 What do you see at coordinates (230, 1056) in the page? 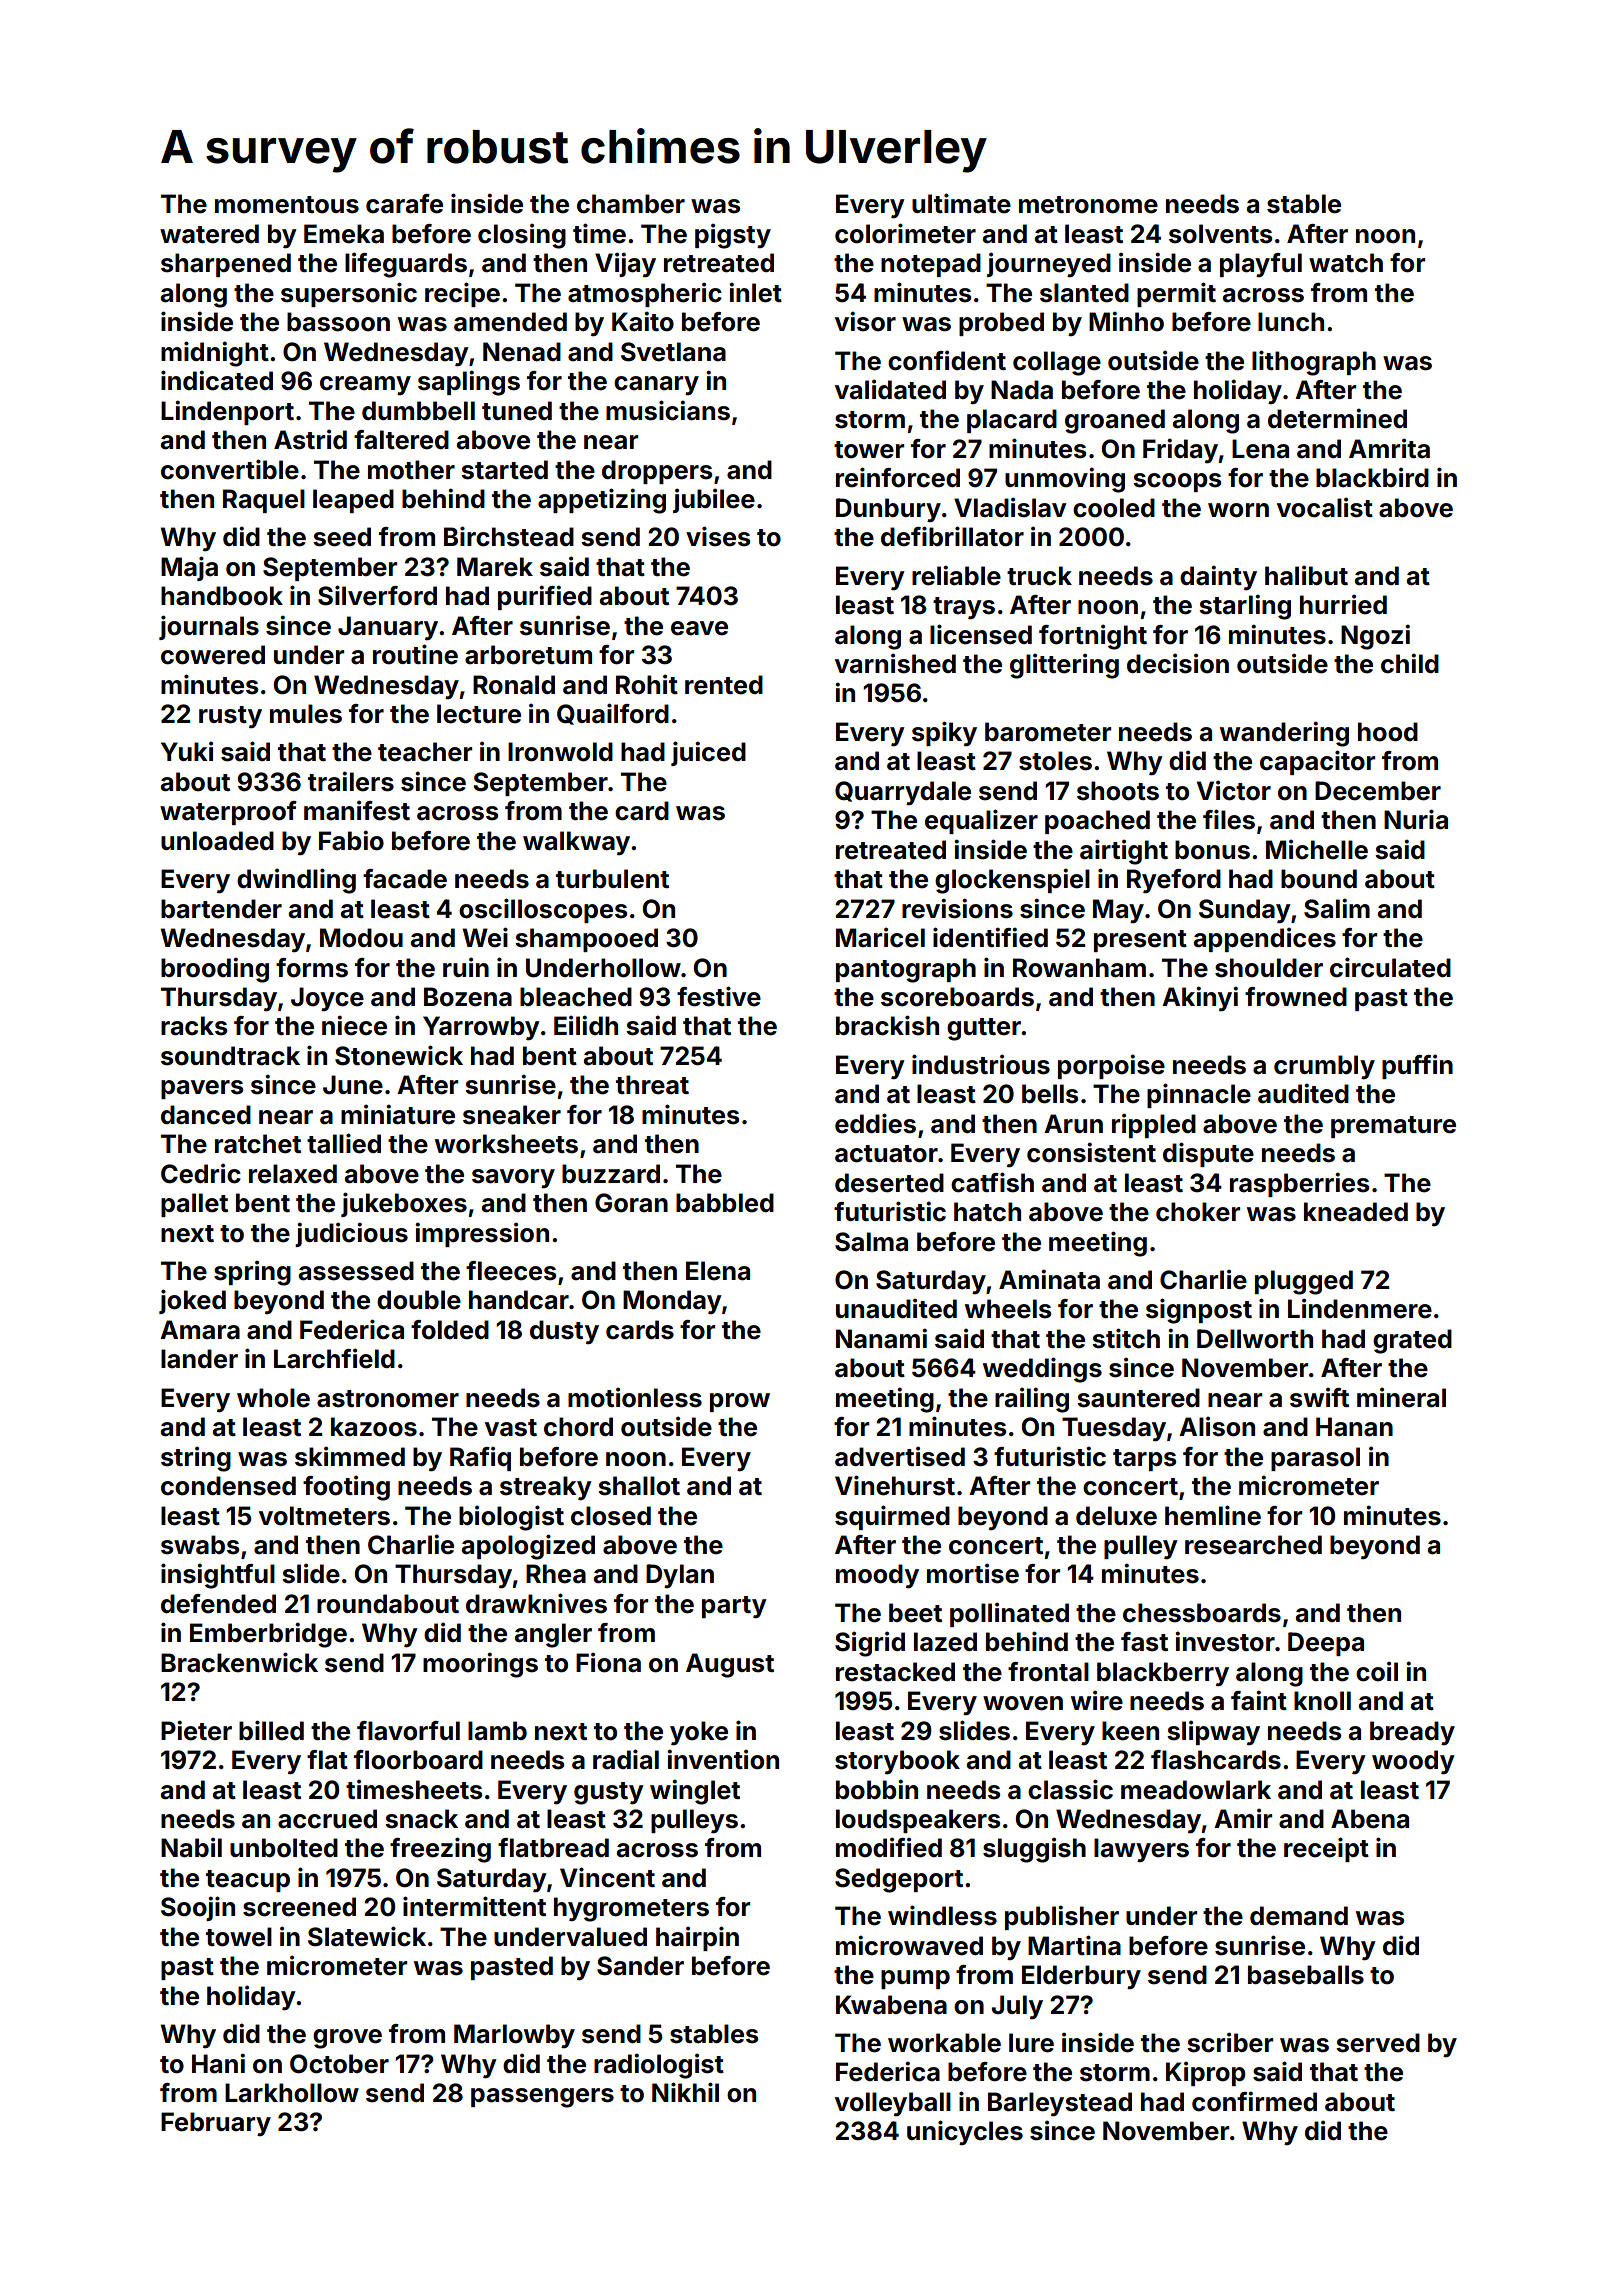
I see `soundtrack` at bounding box center [230, 1056].
